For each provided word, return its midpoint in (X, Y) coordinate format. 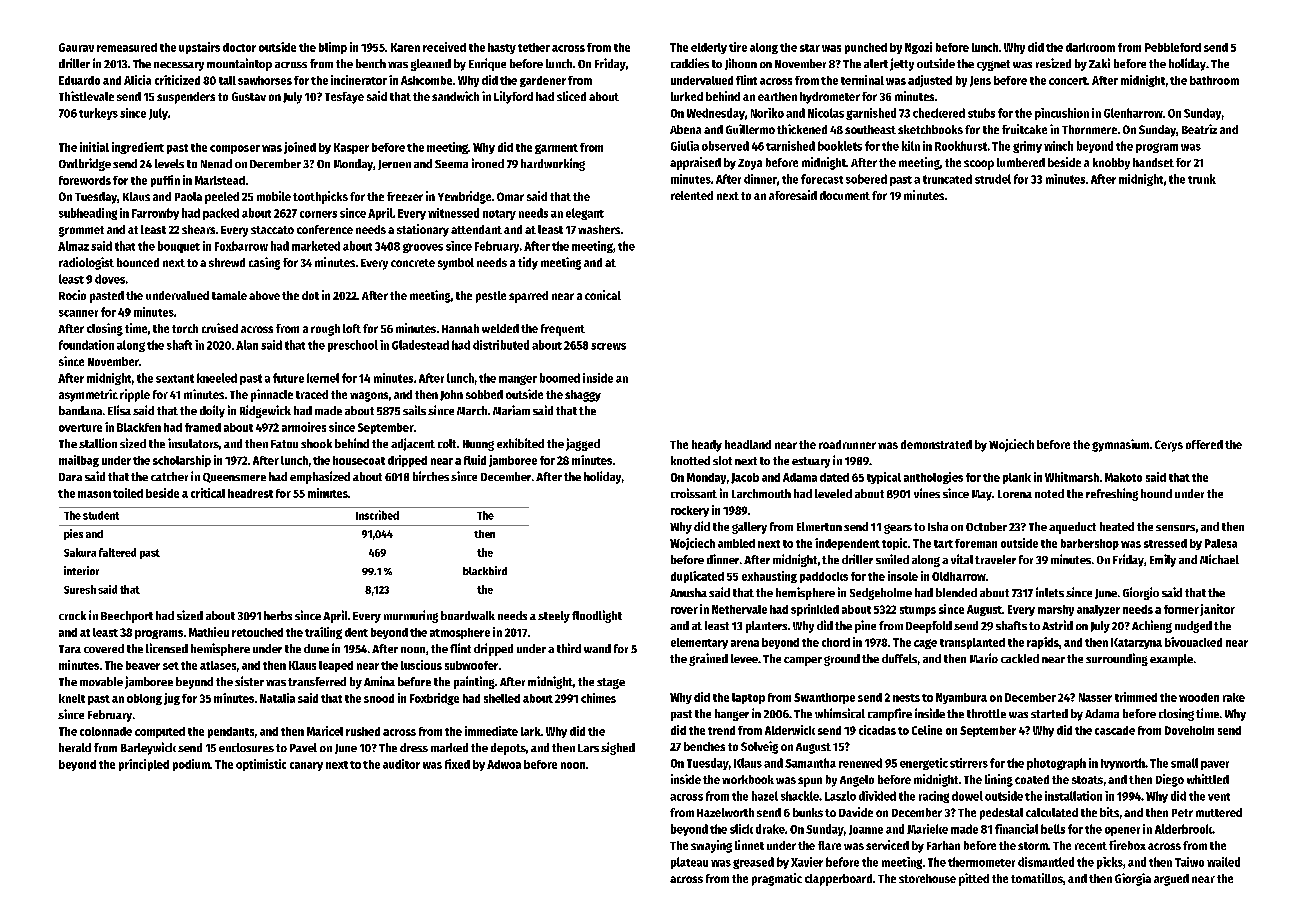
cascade (1115, 730)
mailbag (79, 461)
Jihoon (741, 64)
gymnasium (1120, 445)
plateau (689, 863)
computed (160, 732)
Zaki (1099, 63)
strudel (993, 179)
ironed (488, 163)
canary (306, 766)
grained (708, 659)
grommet (81, 231)
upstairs (199, 48)
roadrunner (847, 444)
